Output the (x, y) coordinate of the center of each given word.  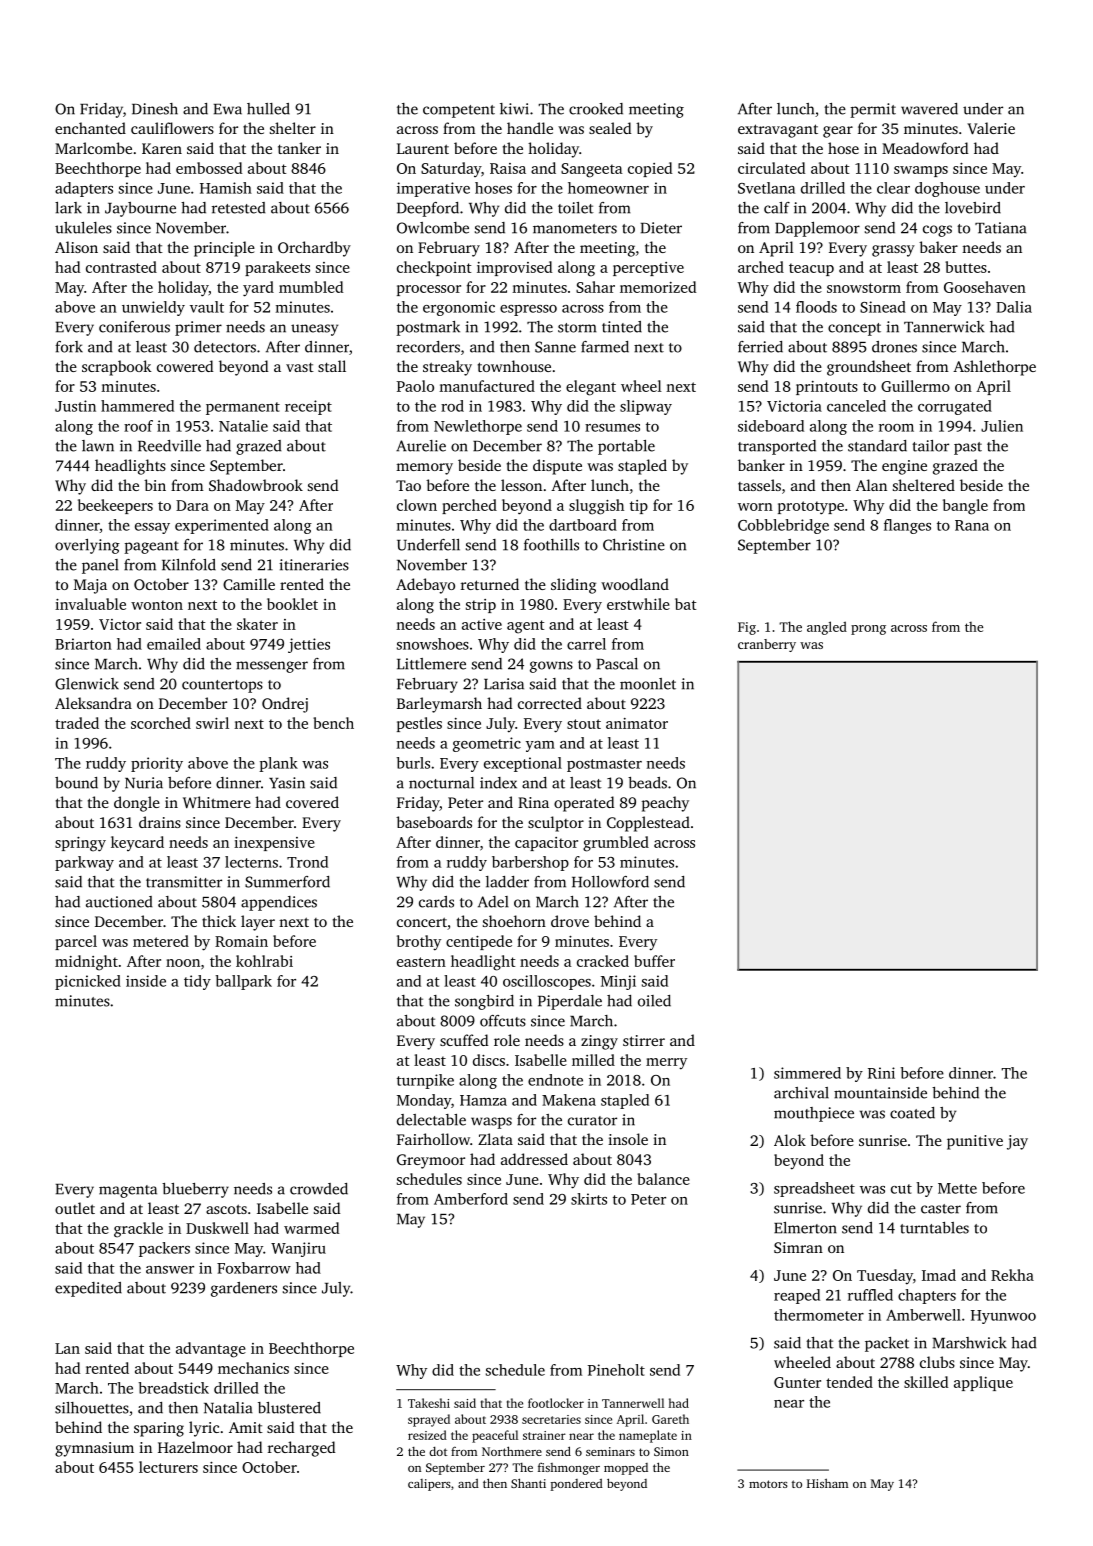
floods (816, 307)
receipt (308, 407)
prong (868, 630)
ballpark (243, 982)
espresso (528, 310)
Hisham (827, 1483)
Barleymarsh (439, 705)
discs (489, 1060)
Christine (634, 545)
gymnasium (94, 1449)
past (968, 448)
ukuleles (83, 228)
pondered (577, 1485)
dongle (137, 804)
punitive (975, 1142)
